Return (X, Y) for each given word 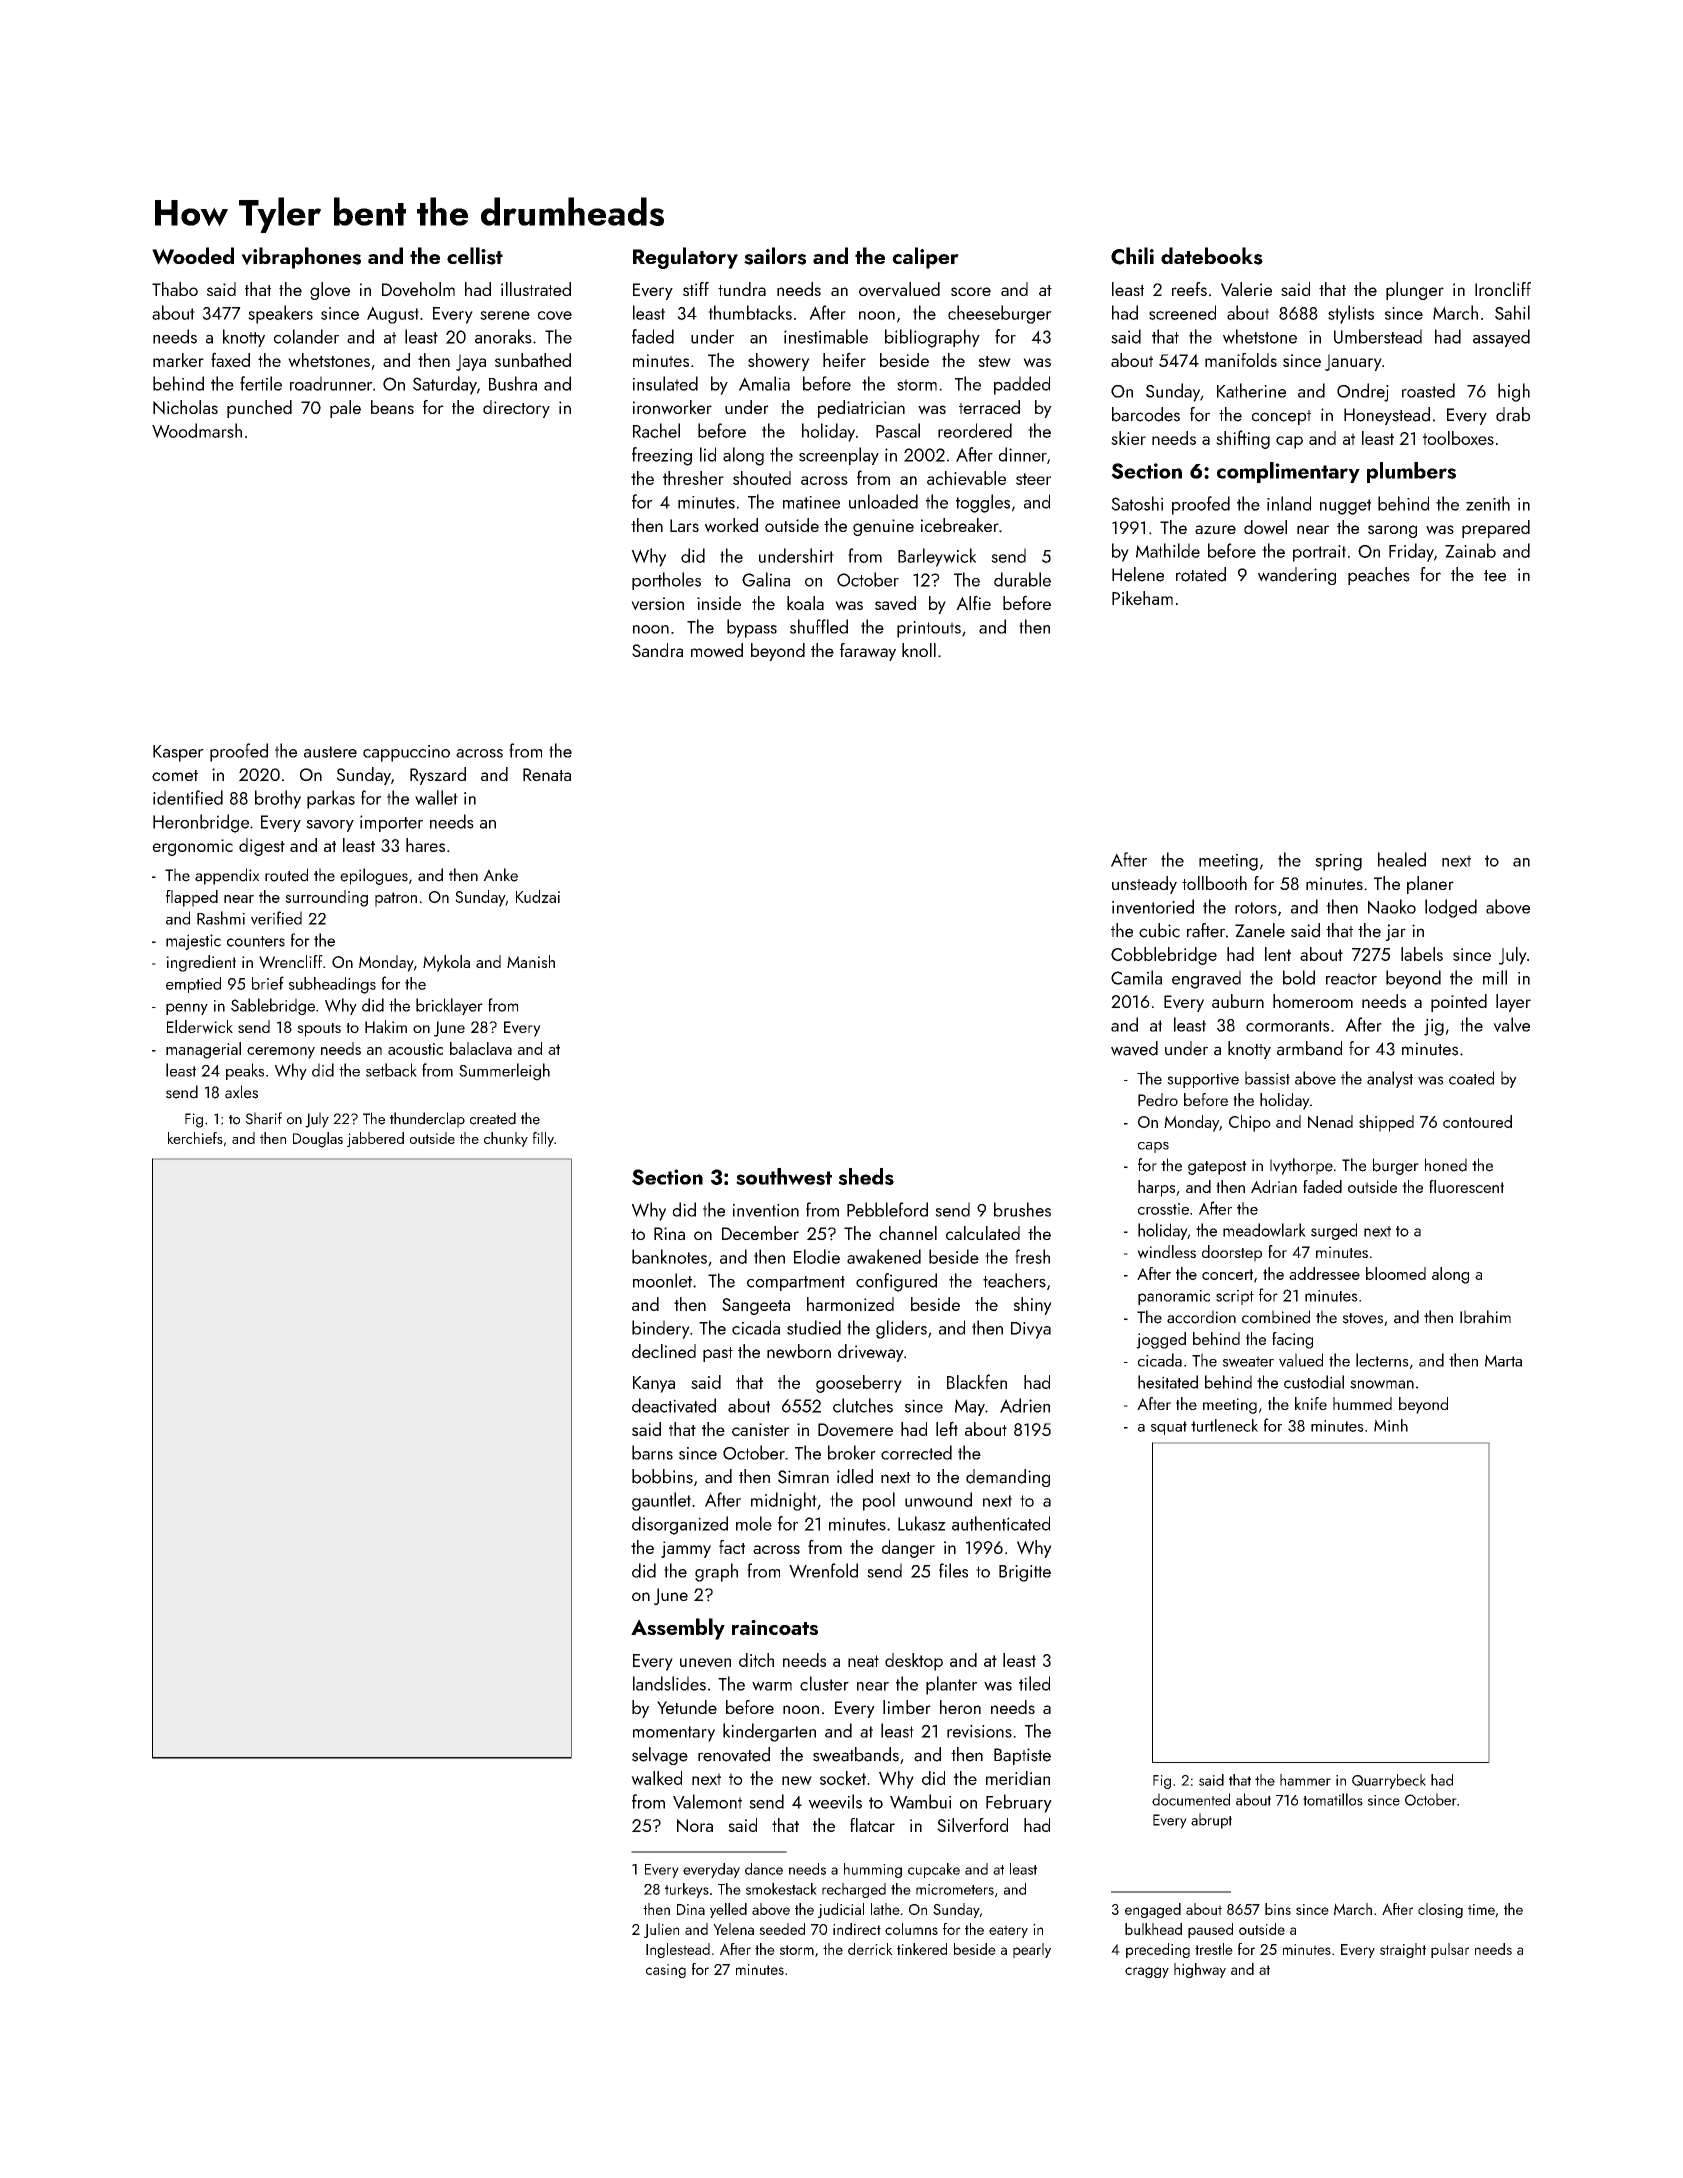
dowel (1265, 527)
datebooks (1212, 256)
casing (666, 1971)
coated (1471, 1078)
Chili (1132, 256)
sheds (866, 1176)
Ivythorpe (1301, 1166)
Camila (1136, 977)
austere (330, 752)
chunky (506, 1139)
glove (330, 291)
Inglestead (678, 1950)
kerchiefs (195, 1138)
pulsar (1450, 1950)
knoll (919, 650)
